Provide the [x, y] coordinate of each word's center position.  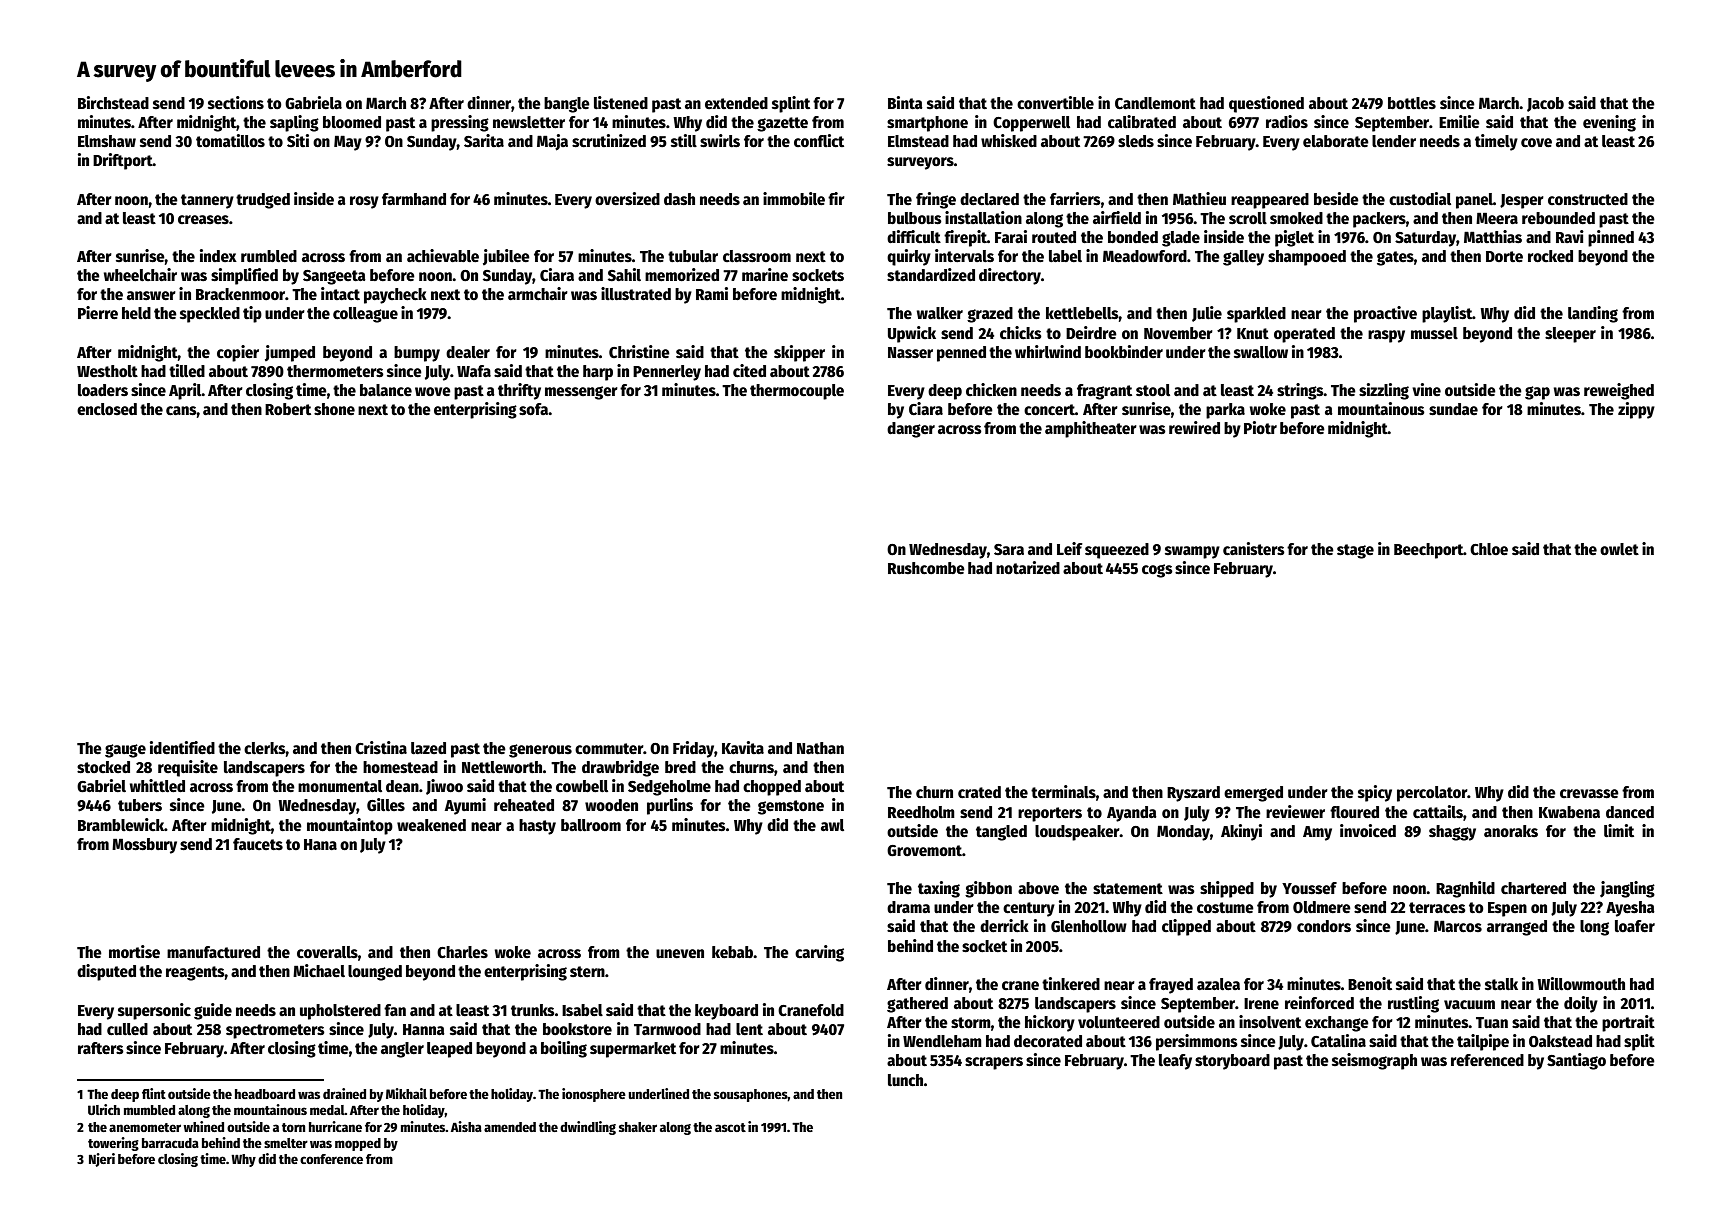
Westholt [107, 371]
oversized [627, 198]
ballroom [591, 825]
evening [1609, 123]
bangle [567, 105]
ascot [730, 1127]
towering [113, 1144]
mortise [134, 952]
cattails [1438, 812]
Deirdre [1091, 332]
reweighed [1619, 391]
